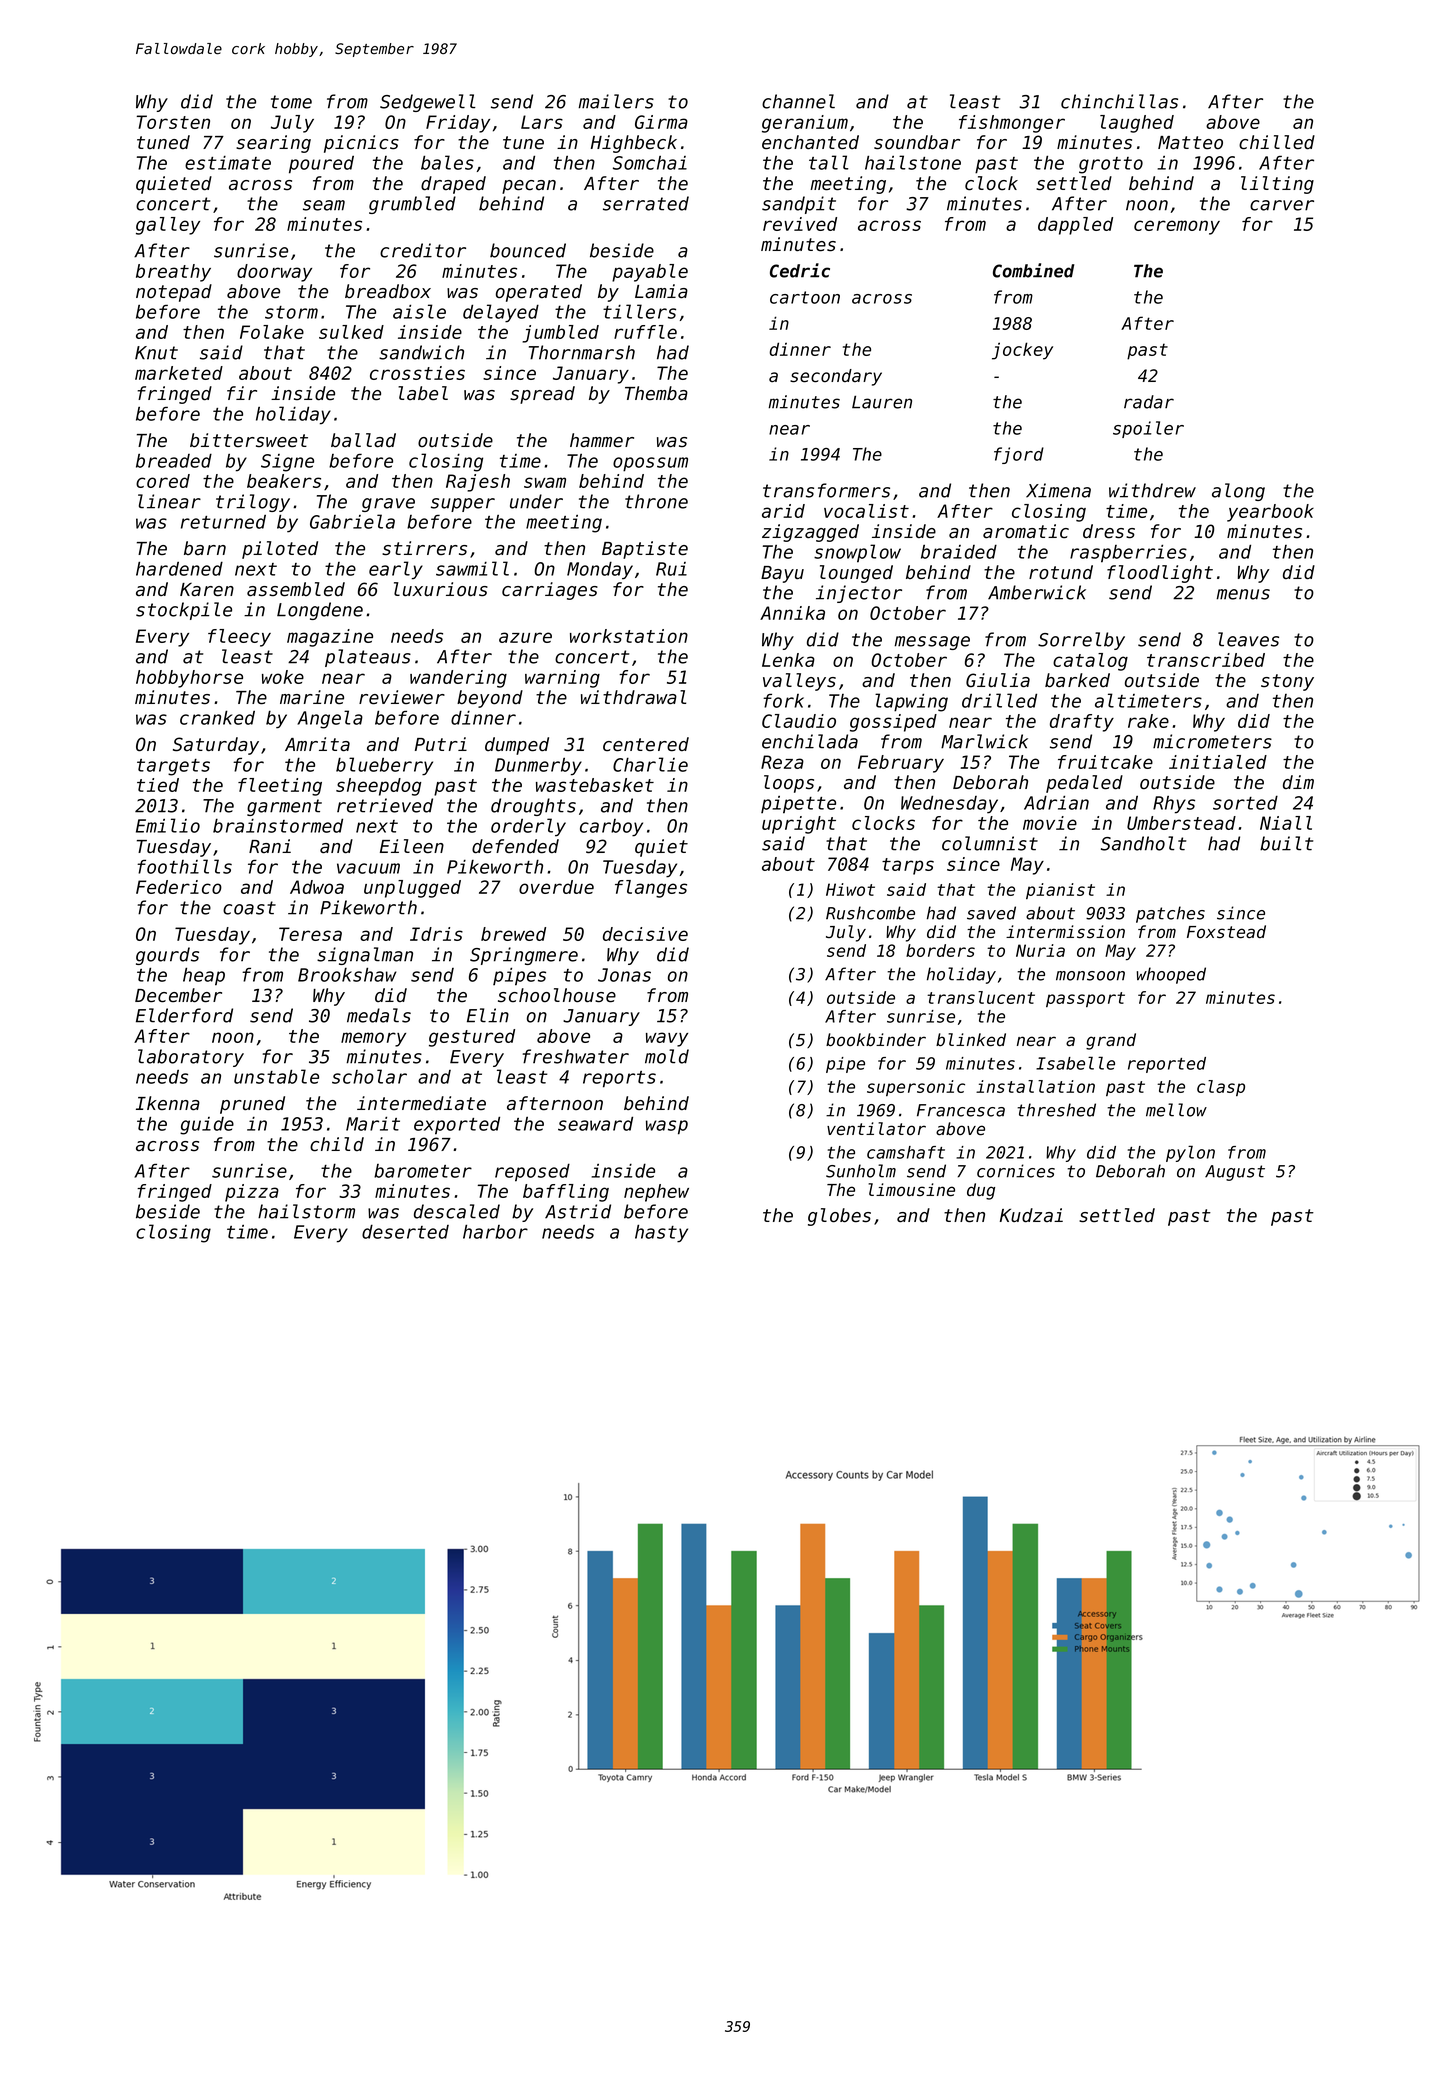 The image size is (1450, 2100). Describe the element at coordinates (252, 1193) in the image. I see `pizza` at that location.
